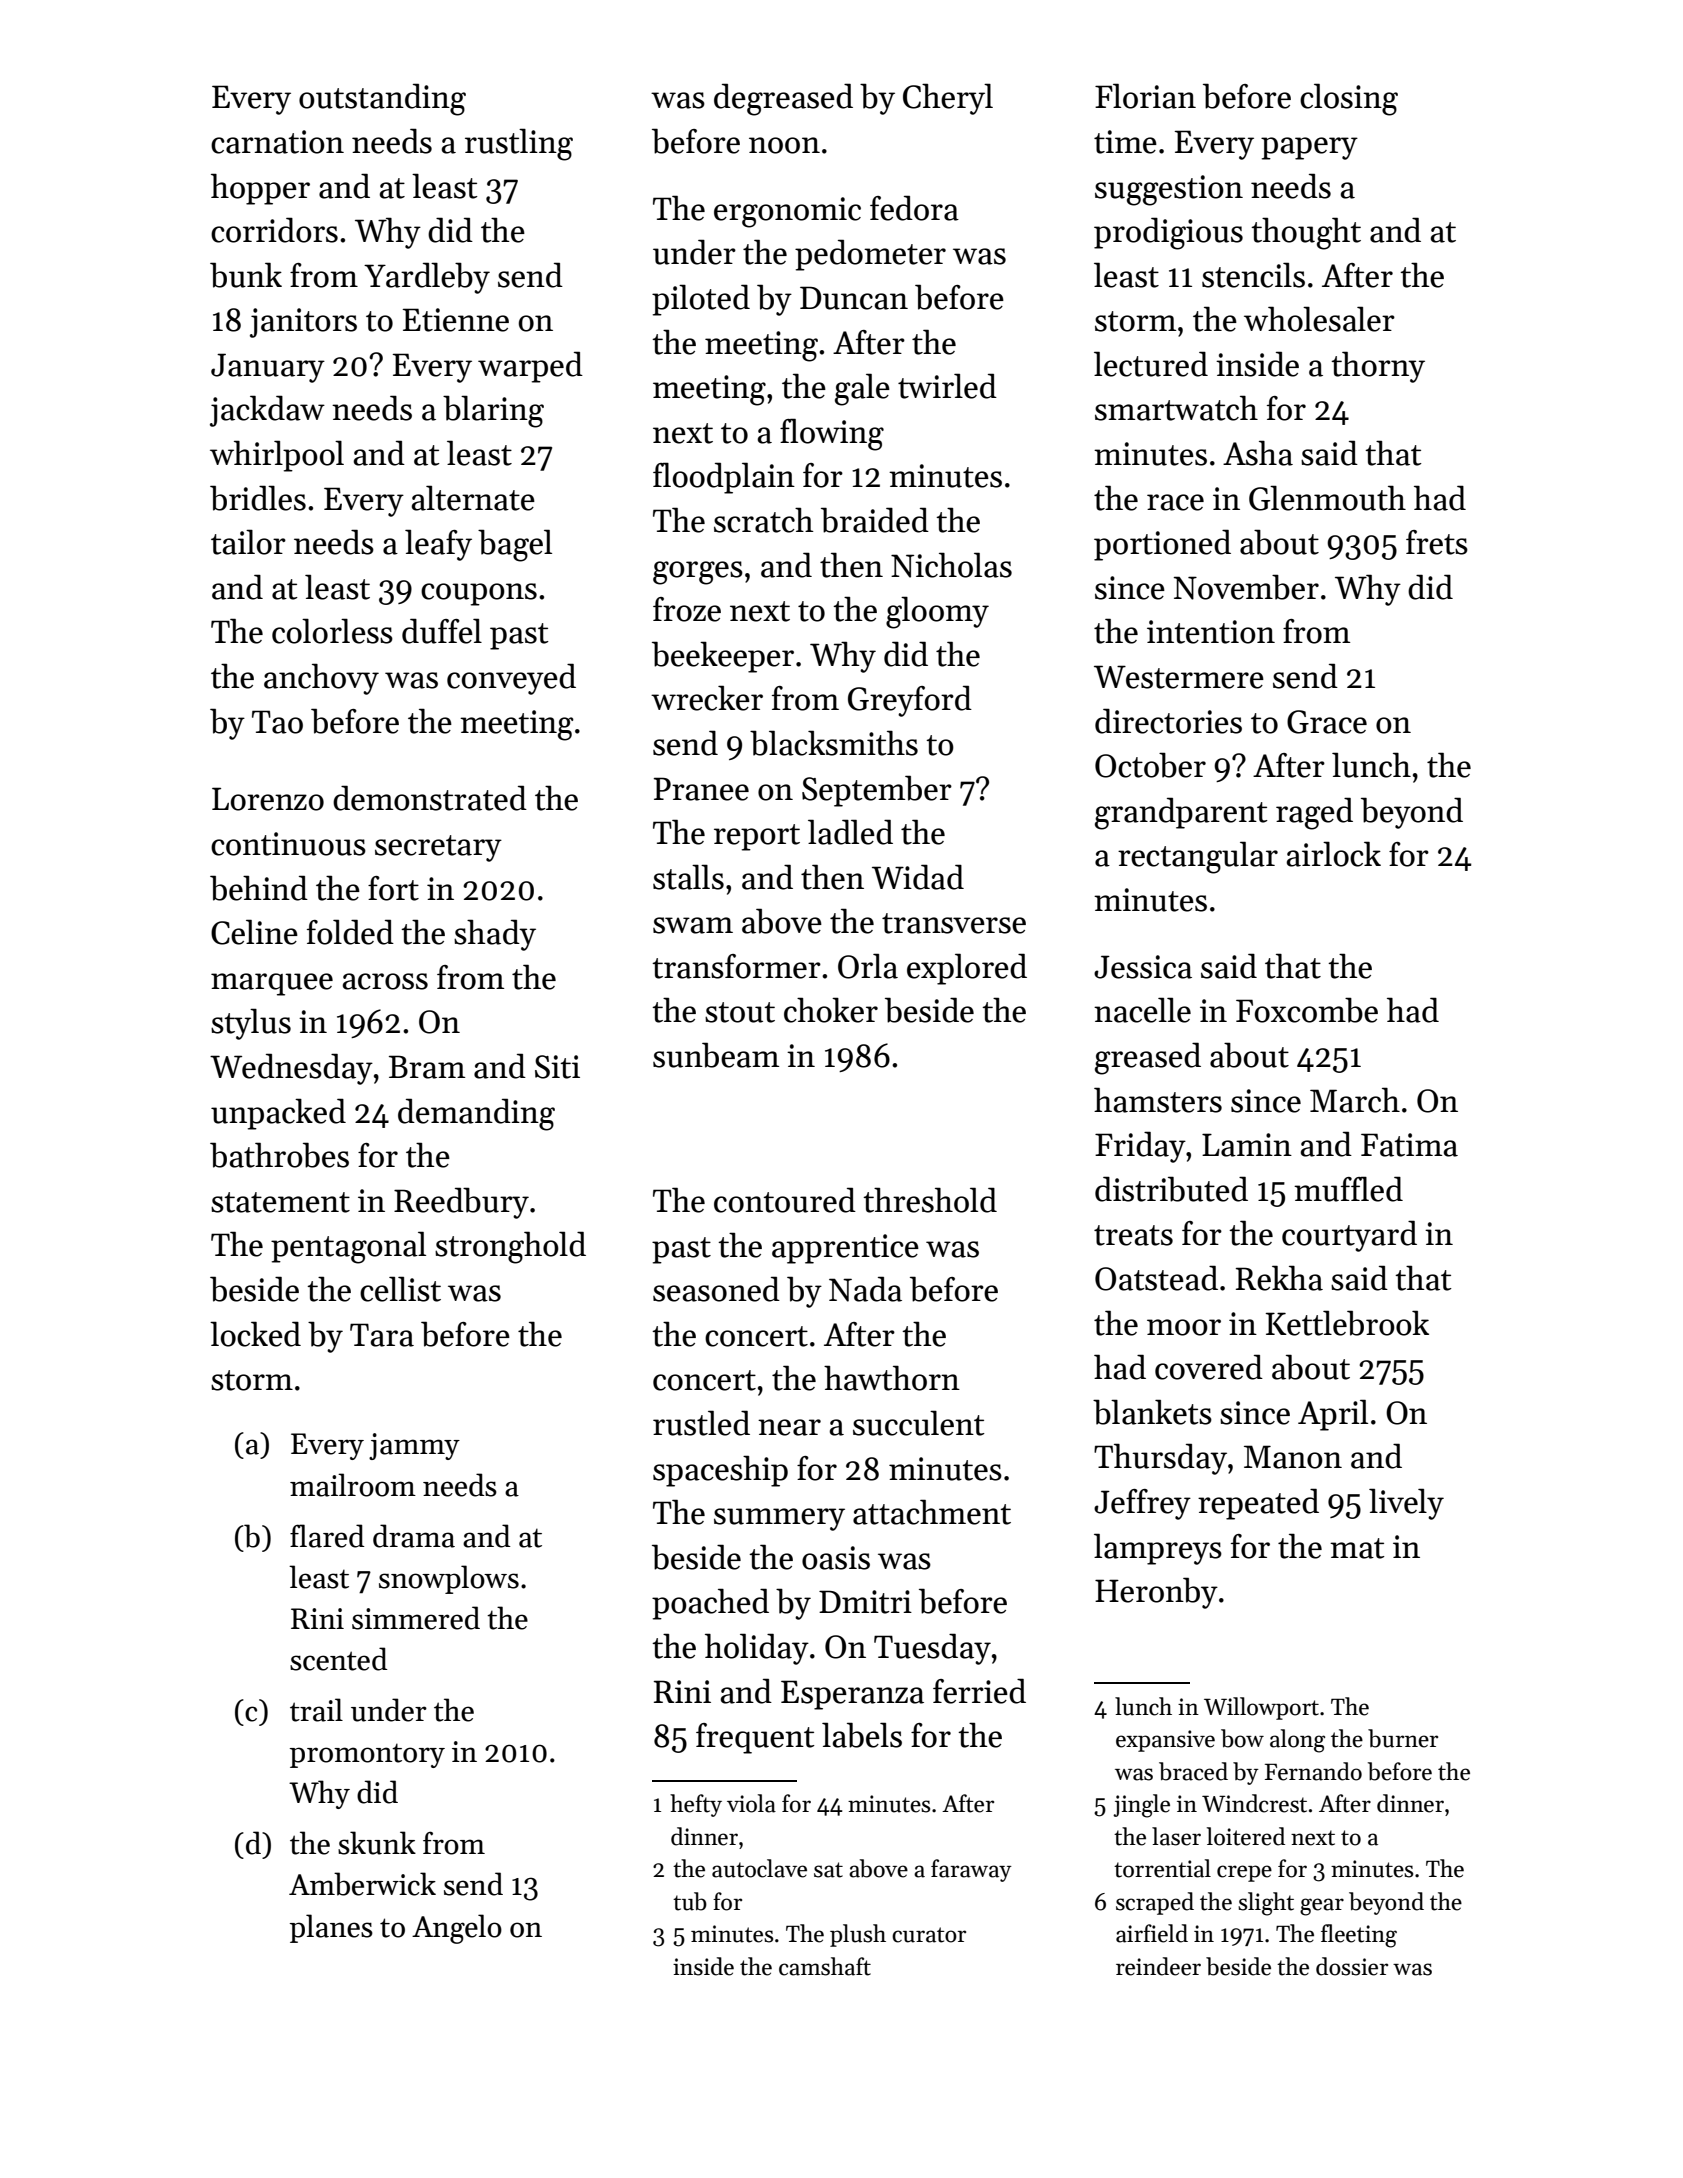 The height and width of the document is (2178, 1683). What do you see at coordinates (1171, 1189) in the document?
I see `distributed` at bounding box center [1171, 1189].
